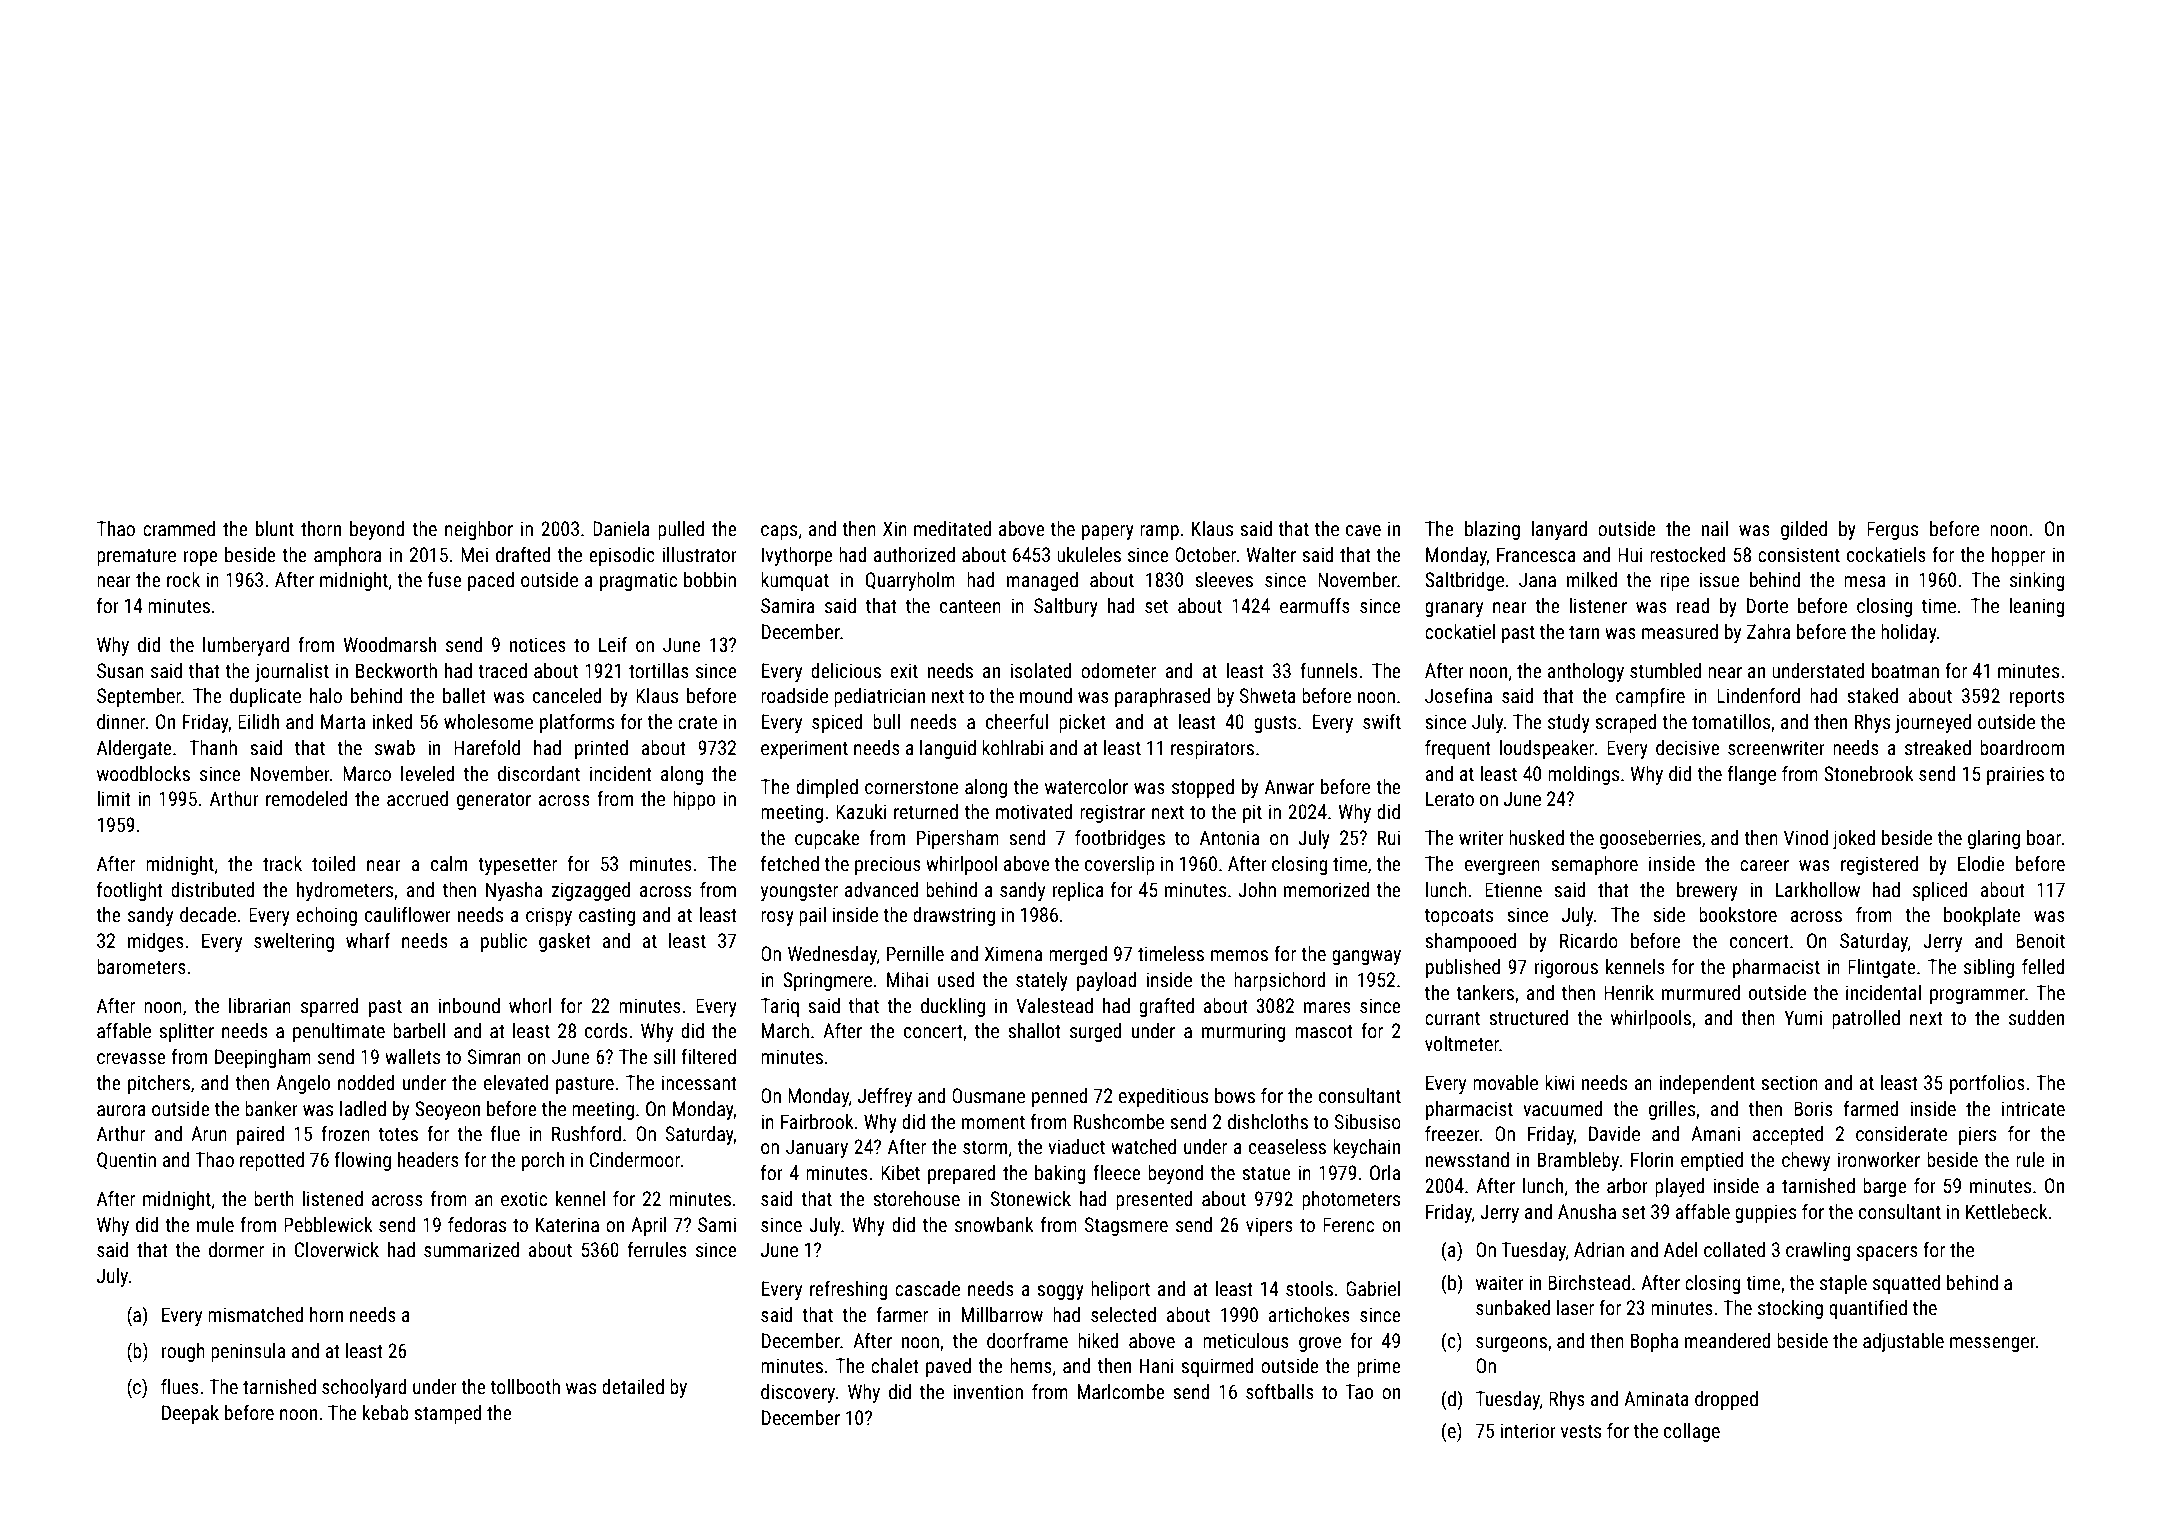  I want to click on patrolled, so click(1866, 1019).
